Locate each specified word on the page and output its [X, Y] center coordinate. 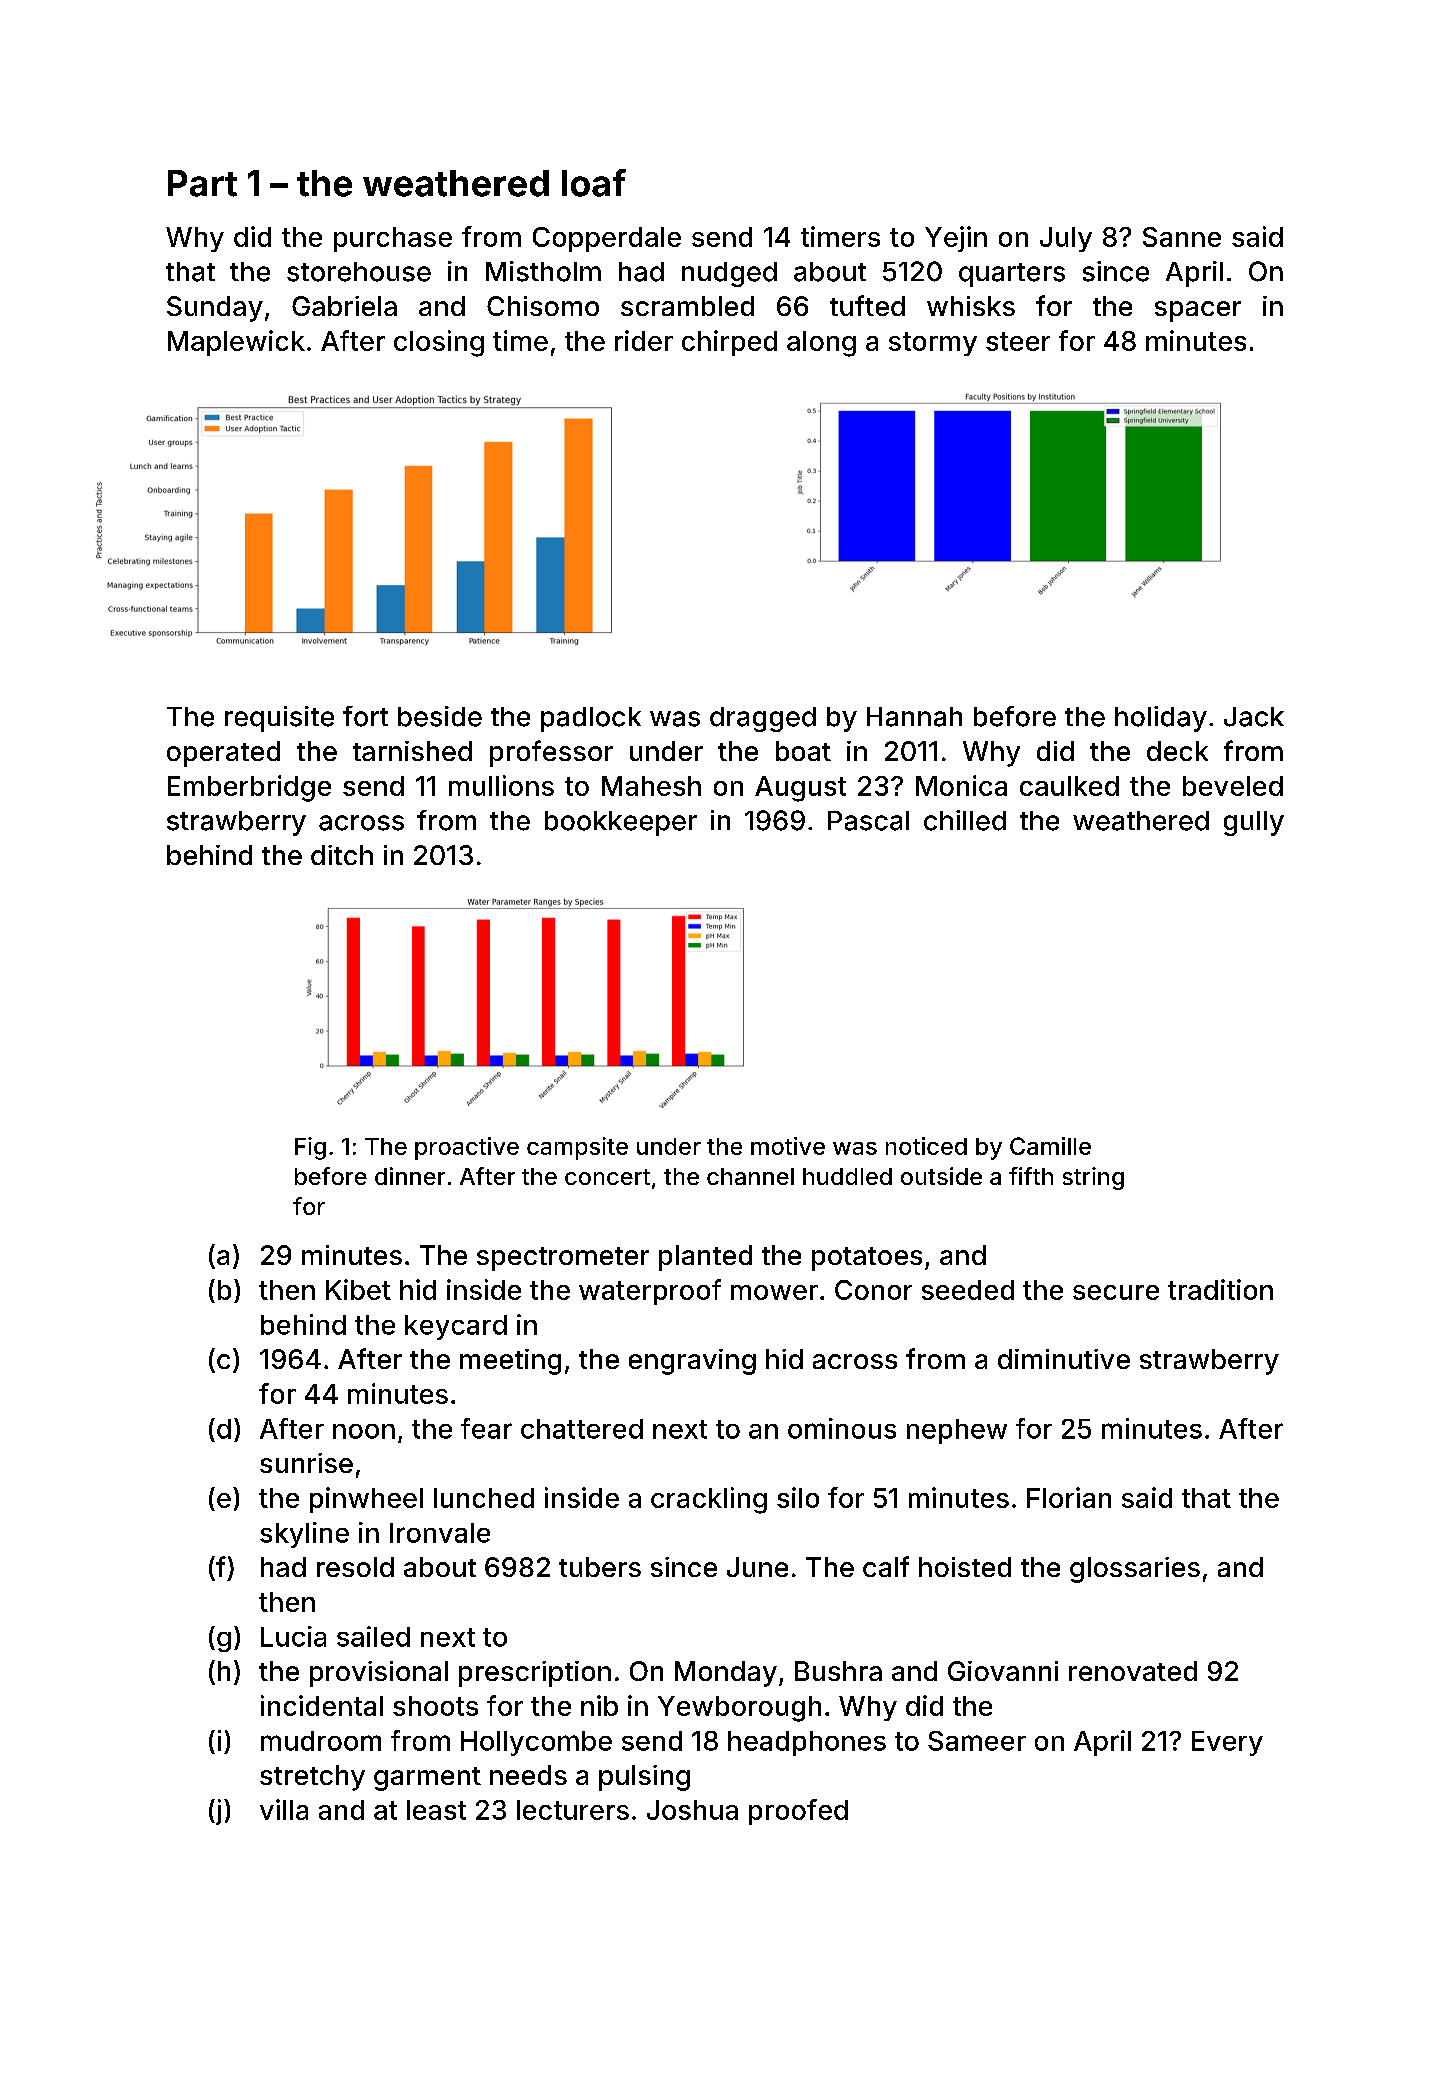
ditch [342, 855]
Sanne [1182, 237]
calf [886, 1566]
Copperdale [607, 239]
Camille [1050, 1146]
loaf [594, 183]
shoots [435, 1706]
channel [750, 1176]
